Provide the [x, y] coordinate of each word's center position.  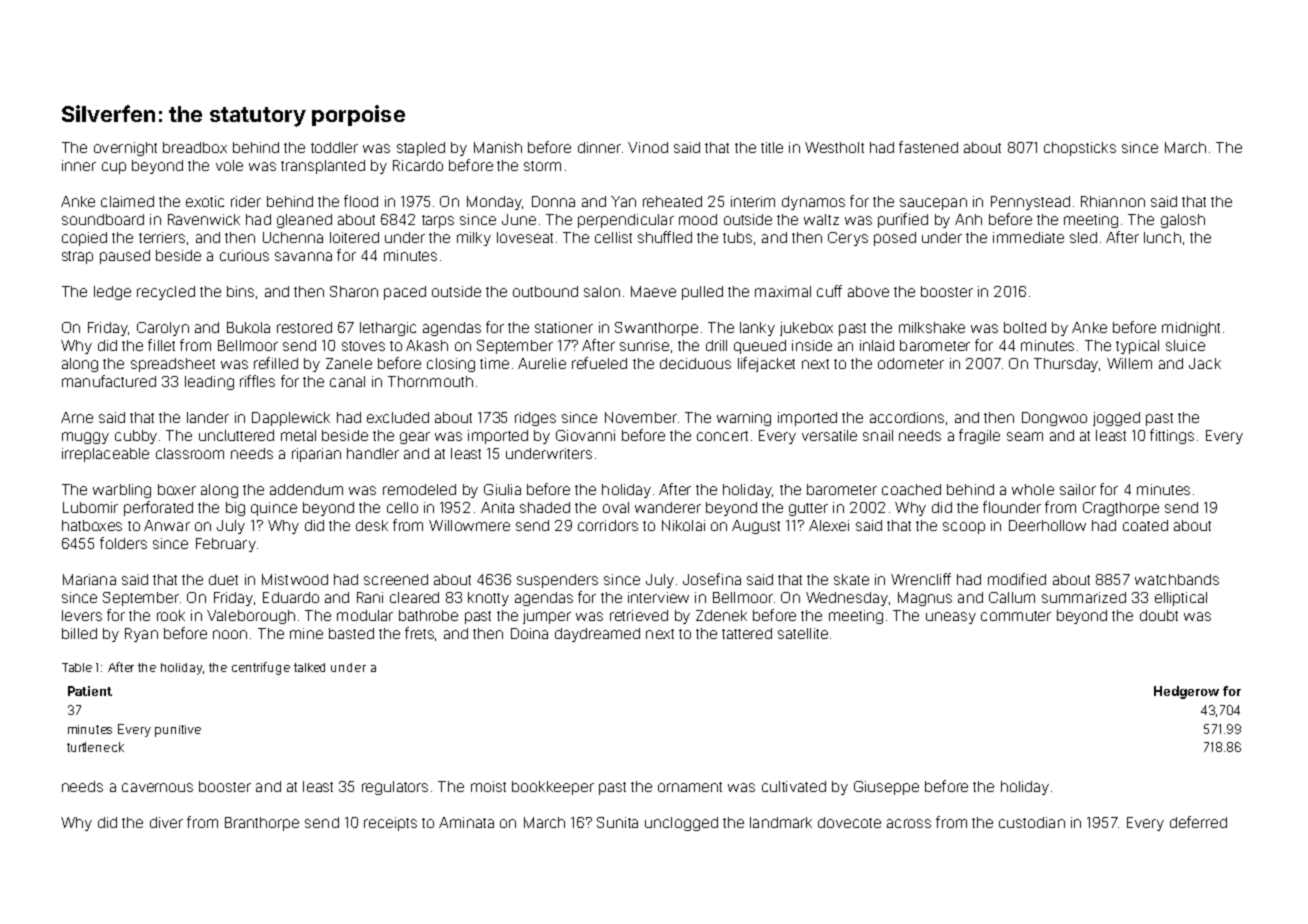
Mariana [89, 579]
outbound [545, 291]
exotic [205, 201]
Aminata [466, 822]
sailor [1078, 489]
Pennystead [1030, 203]
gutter [808, 509]
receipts [390, 824]
